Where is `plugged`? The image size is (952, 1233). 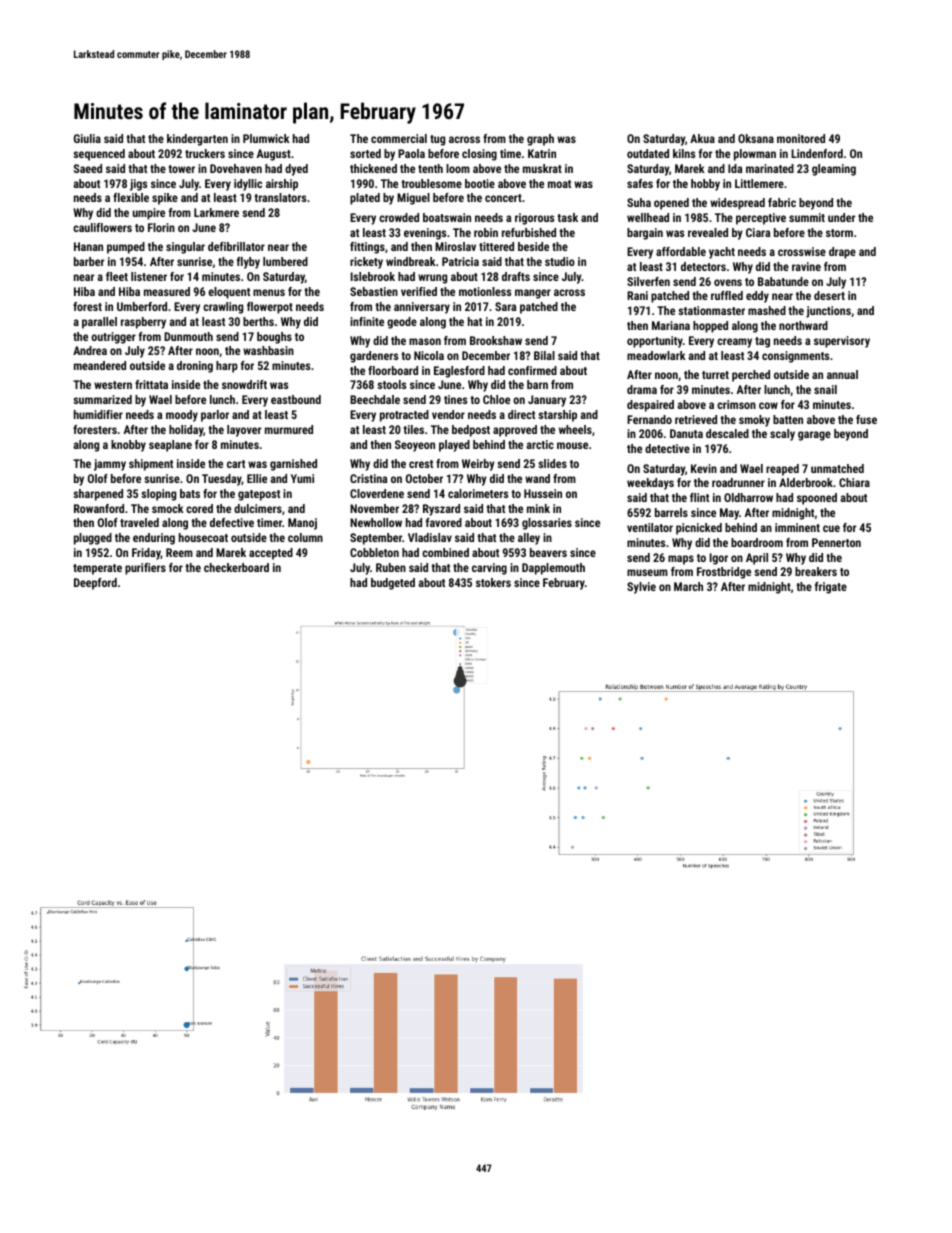 plugged is located at coordinates (93, 539).
